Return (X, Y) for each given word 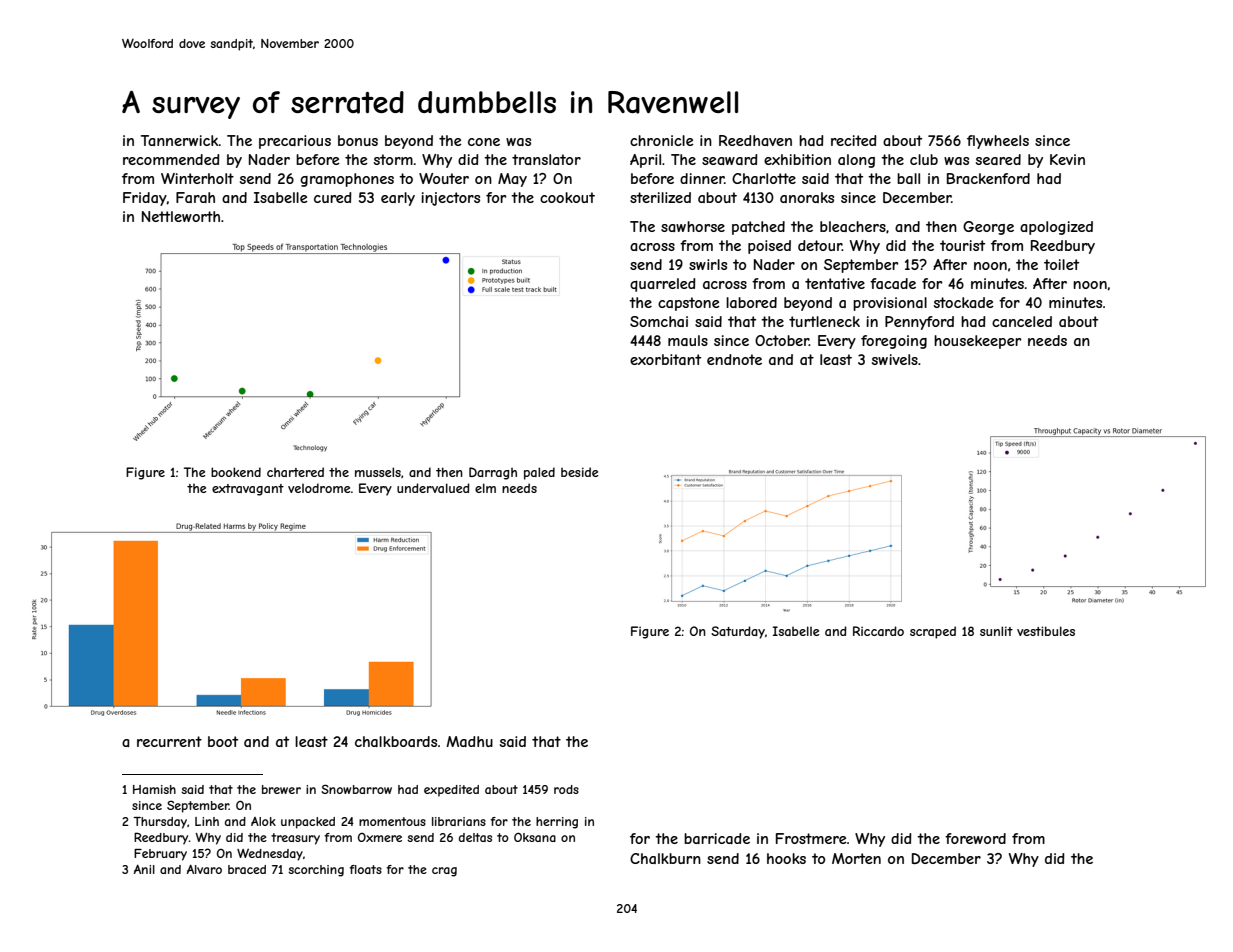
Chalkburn (665, 858)
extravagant (248, 490)
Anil (144, 869)
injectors (450, 199)
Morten (856, 858)
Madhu (470, 741)
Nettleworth (181, 216)
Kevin (1067, 159)
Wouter (444, 178)
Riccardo (878, 631)
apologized (1056, 228)
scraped (933, 632)
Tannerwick (180, 140)
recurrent (169, 741)
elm (485, 488)
